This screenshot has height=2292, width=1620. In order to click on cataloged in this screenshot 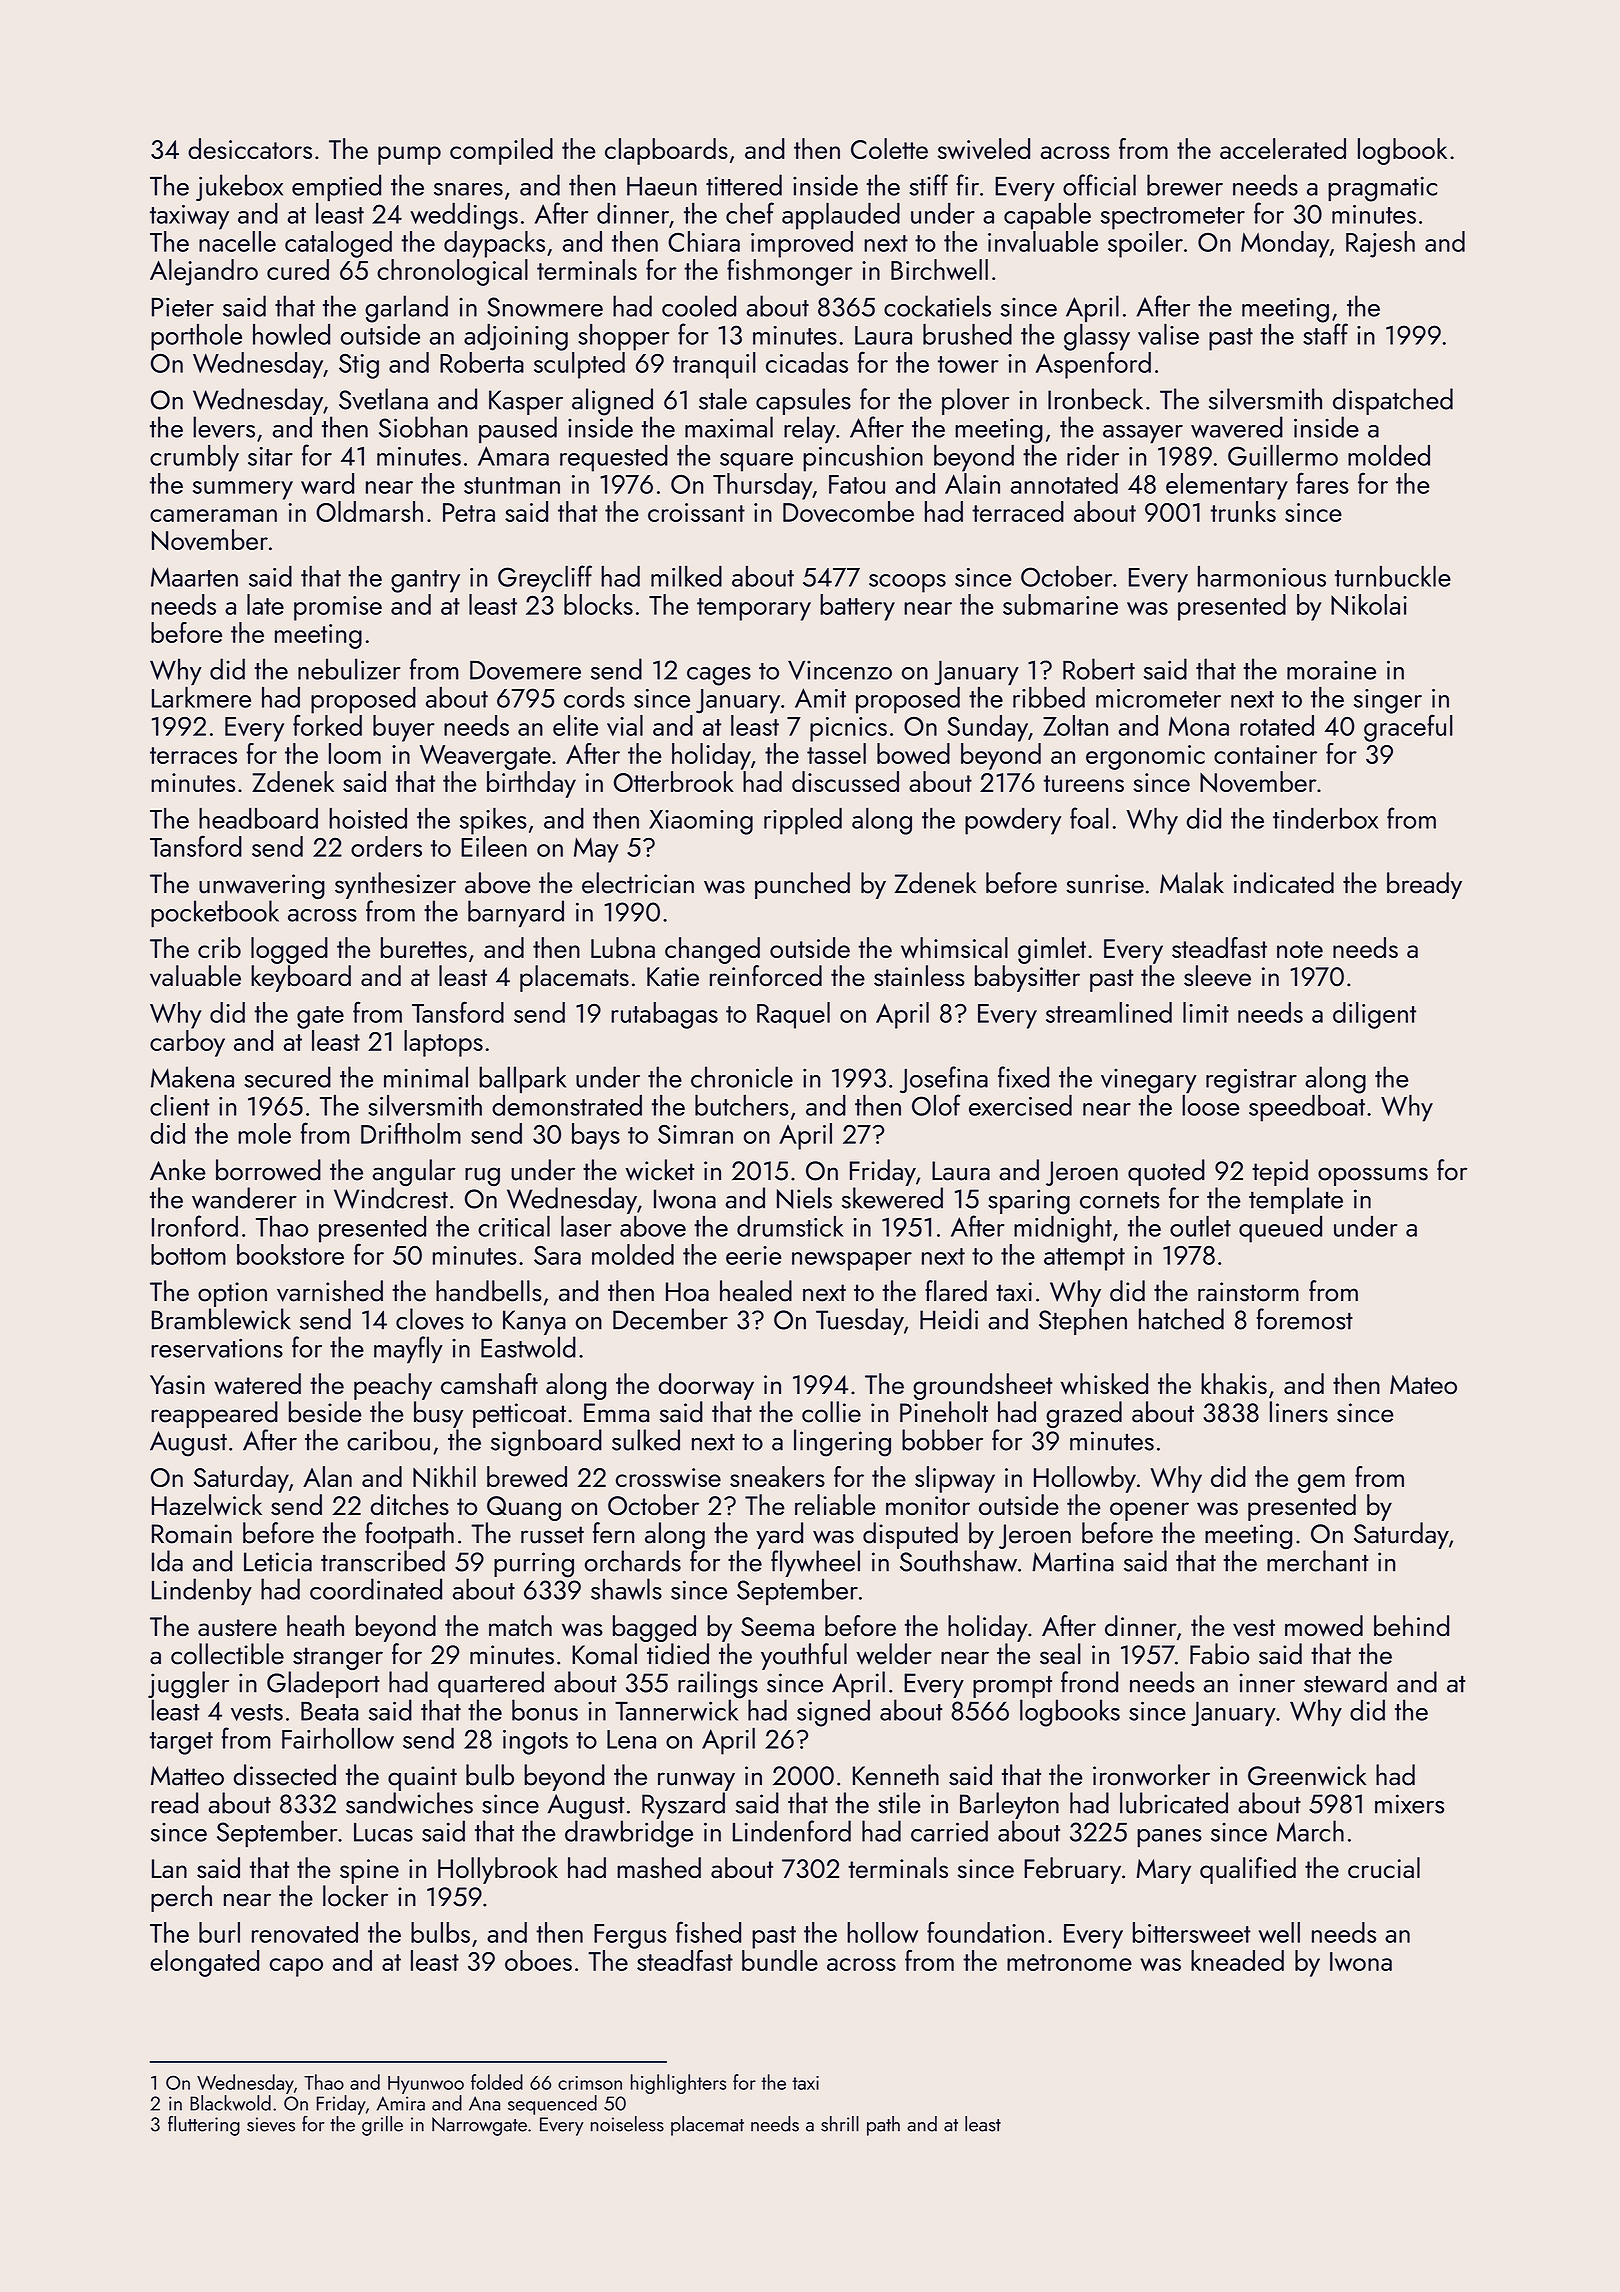, I will do `click(338, 244)`.
